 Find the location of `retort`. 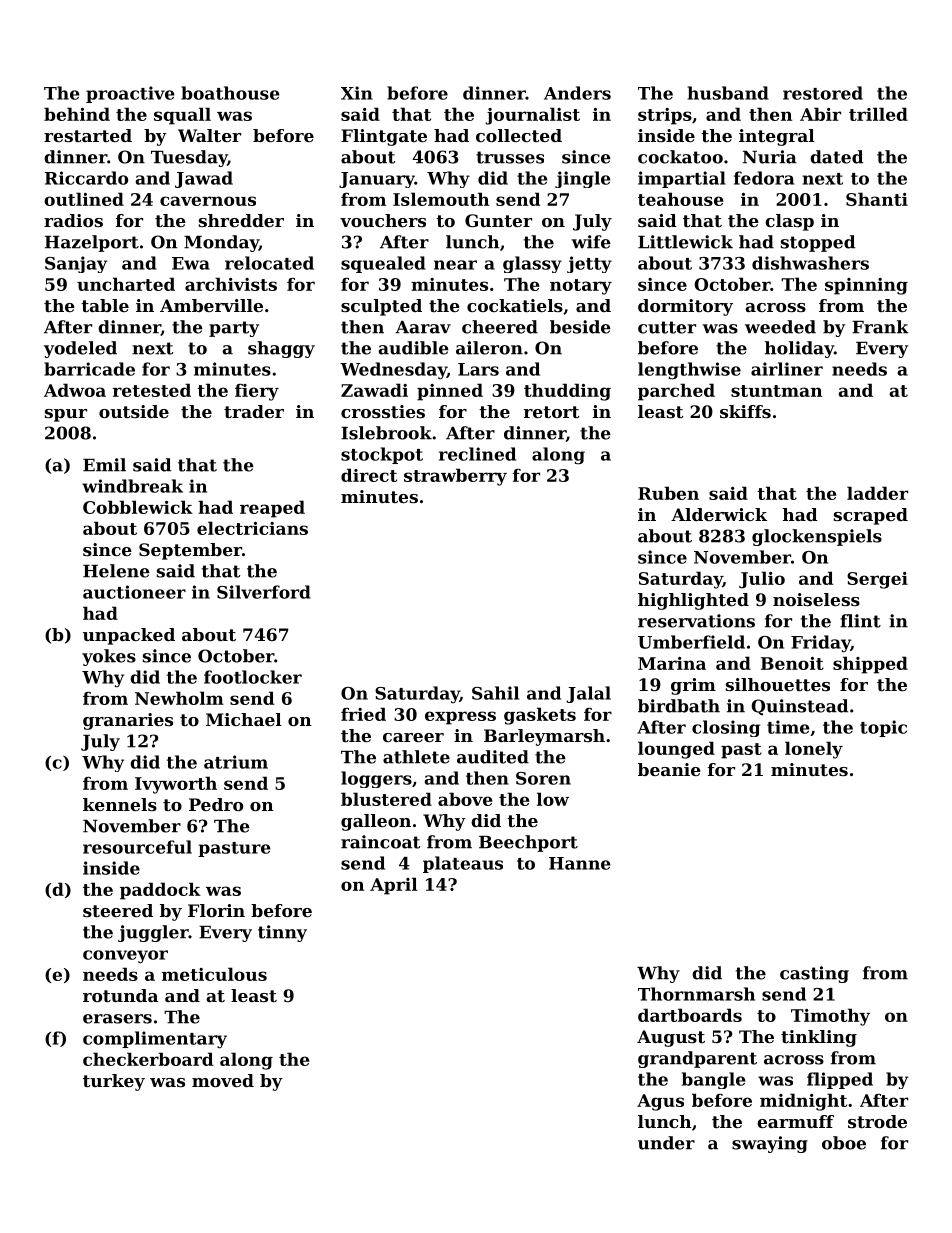

retort is located at coordinates (551, 412).
